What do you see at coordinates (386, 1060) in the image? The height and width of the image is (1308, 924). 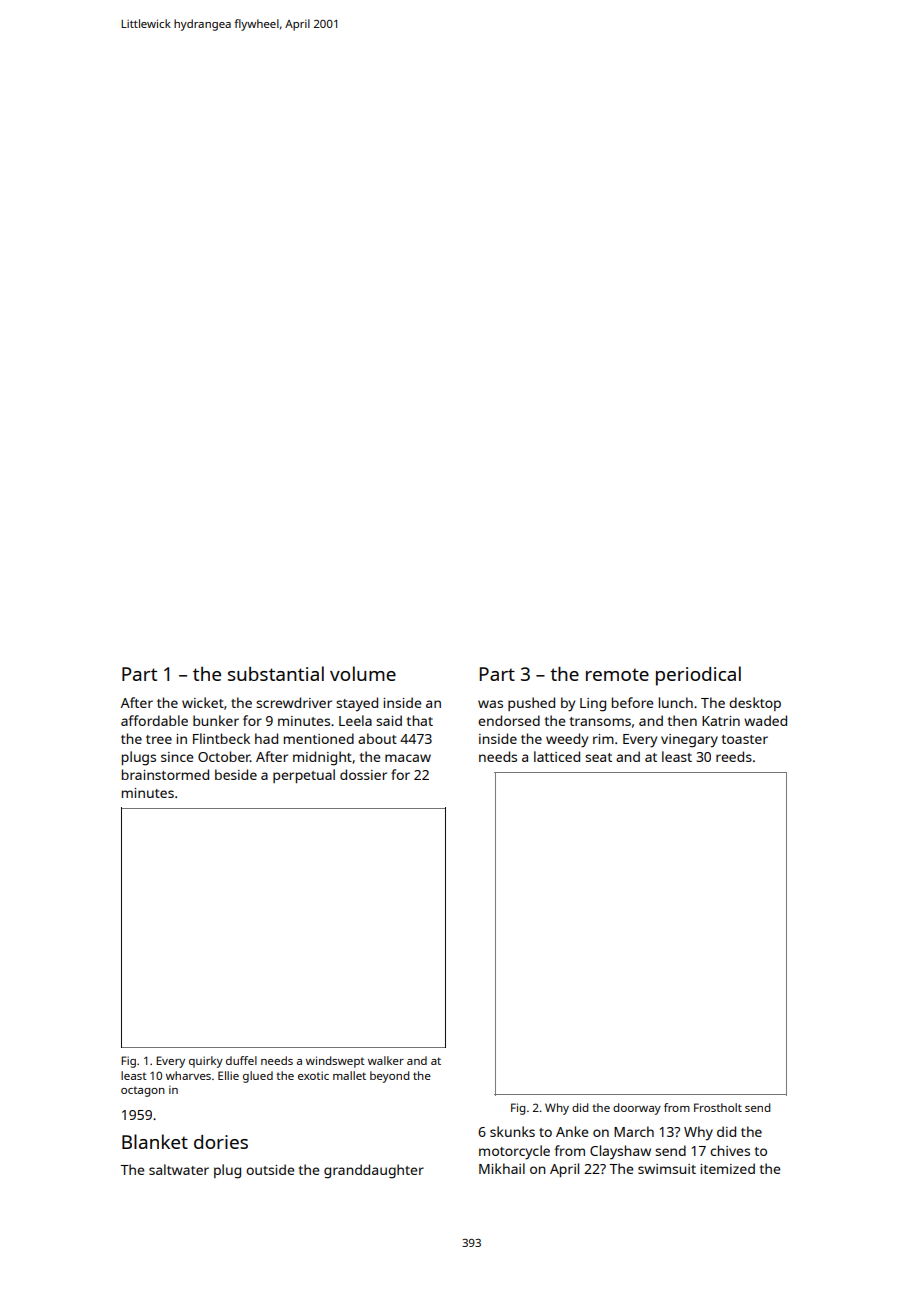 I see `walker` at bounding box center [386, 1060].
